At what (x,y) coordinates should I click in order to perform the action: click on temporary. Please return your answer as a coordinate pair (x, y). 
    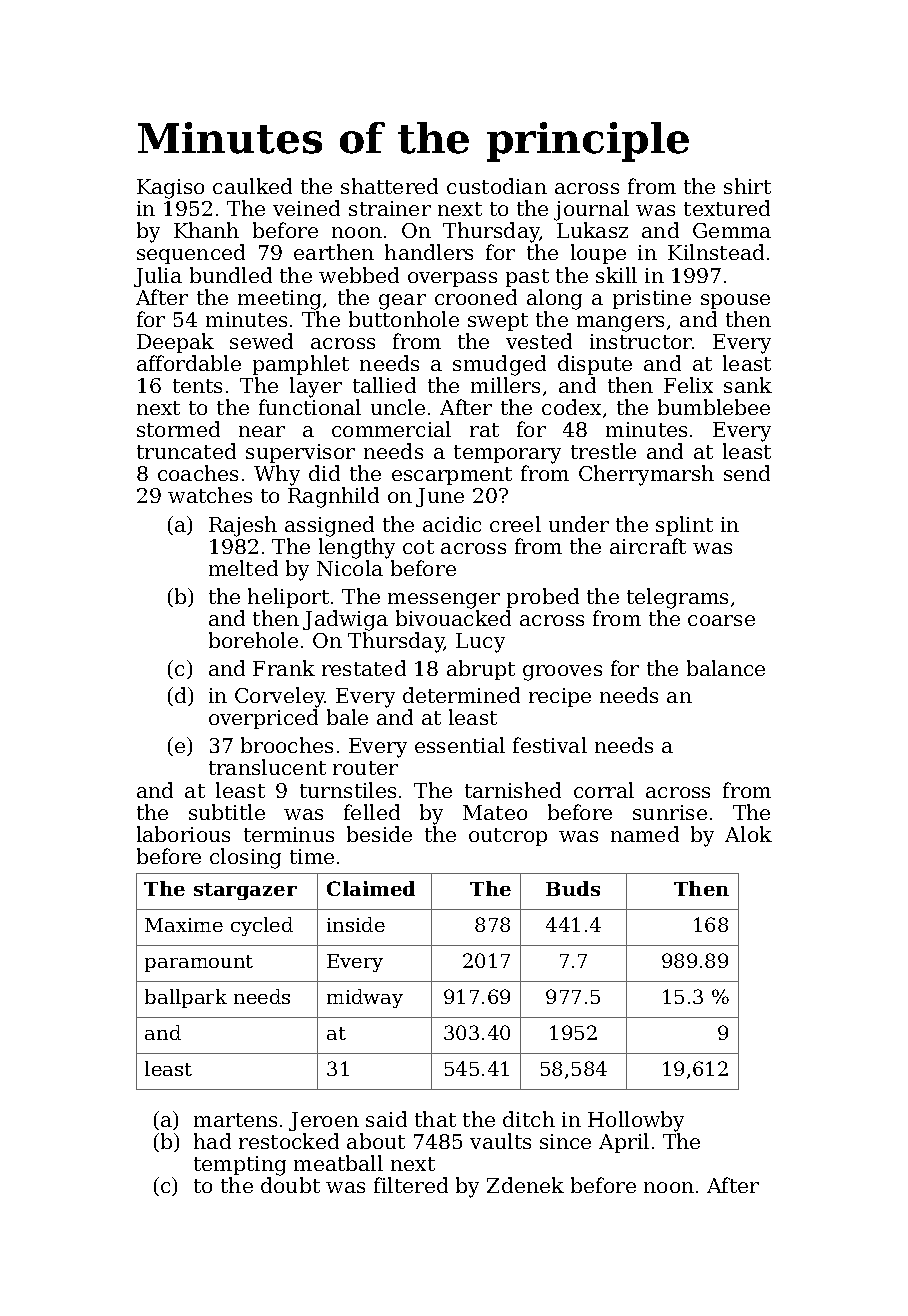
    Looking at the image, I should click on (507, 454).
